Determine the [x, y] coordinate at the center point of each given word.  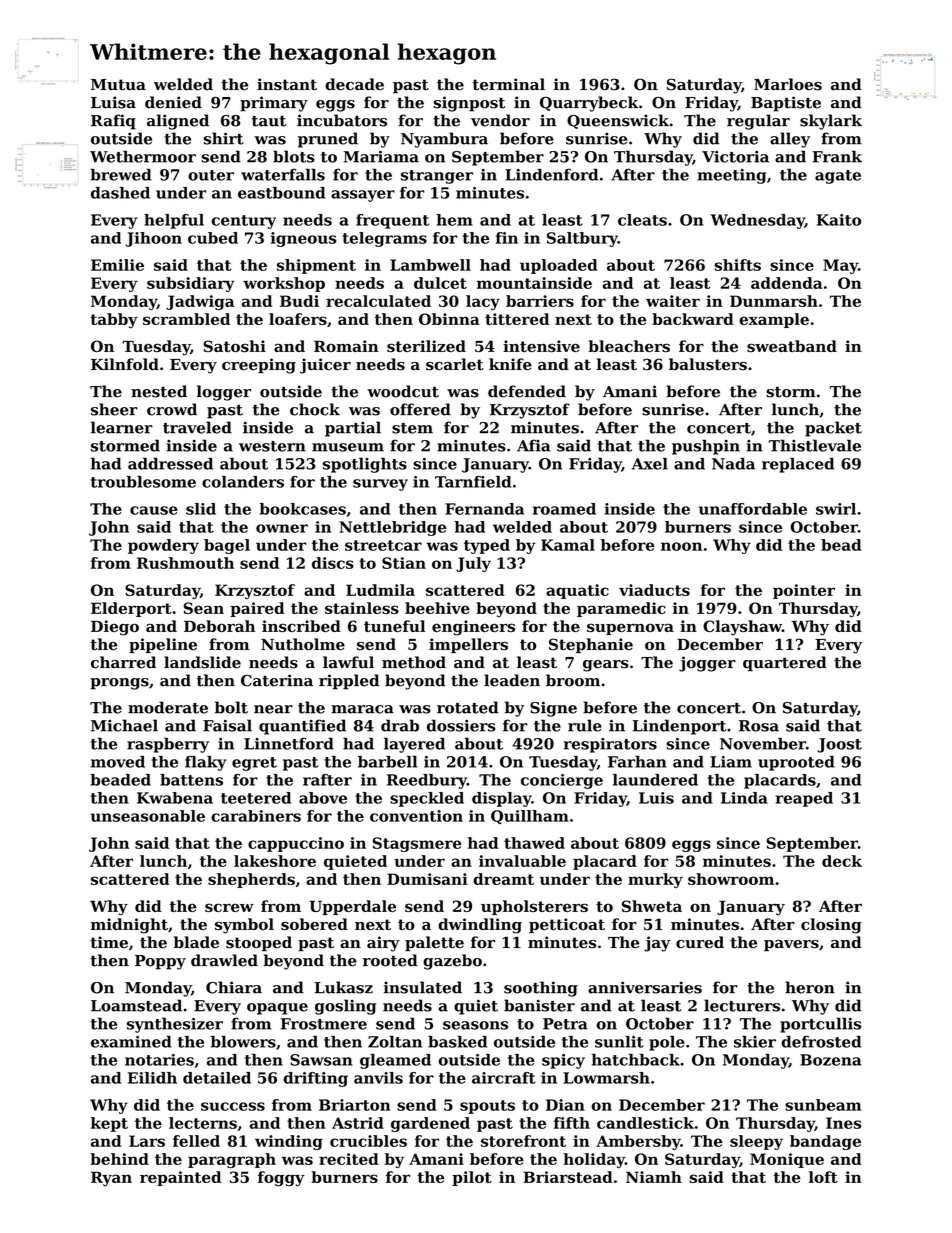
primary [274, 104]
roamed [564, 509]
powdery [163, 546]
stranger [437, 177]
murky [655, 880]
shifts [738, 265]
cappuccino [296, 844]
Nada [733, 463]
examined [131, 1041]
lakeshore [275, 861]
